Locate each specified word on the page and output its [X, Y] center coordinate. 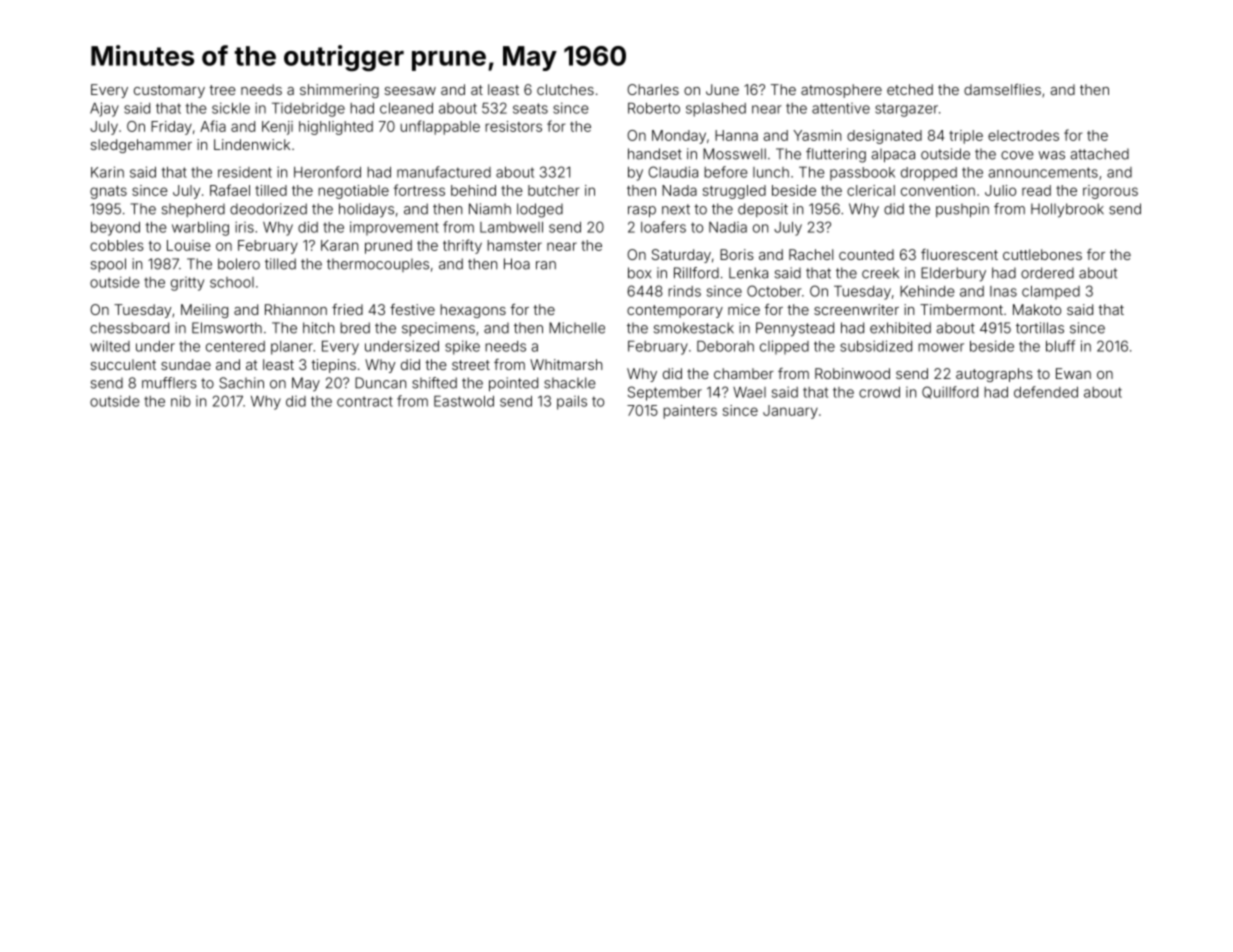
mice [744, 309]
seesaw [410, 91]
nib [181, 401]
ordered [1047, 273]
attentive [841, 108]
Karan [339, 245]
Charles [653, 89]
